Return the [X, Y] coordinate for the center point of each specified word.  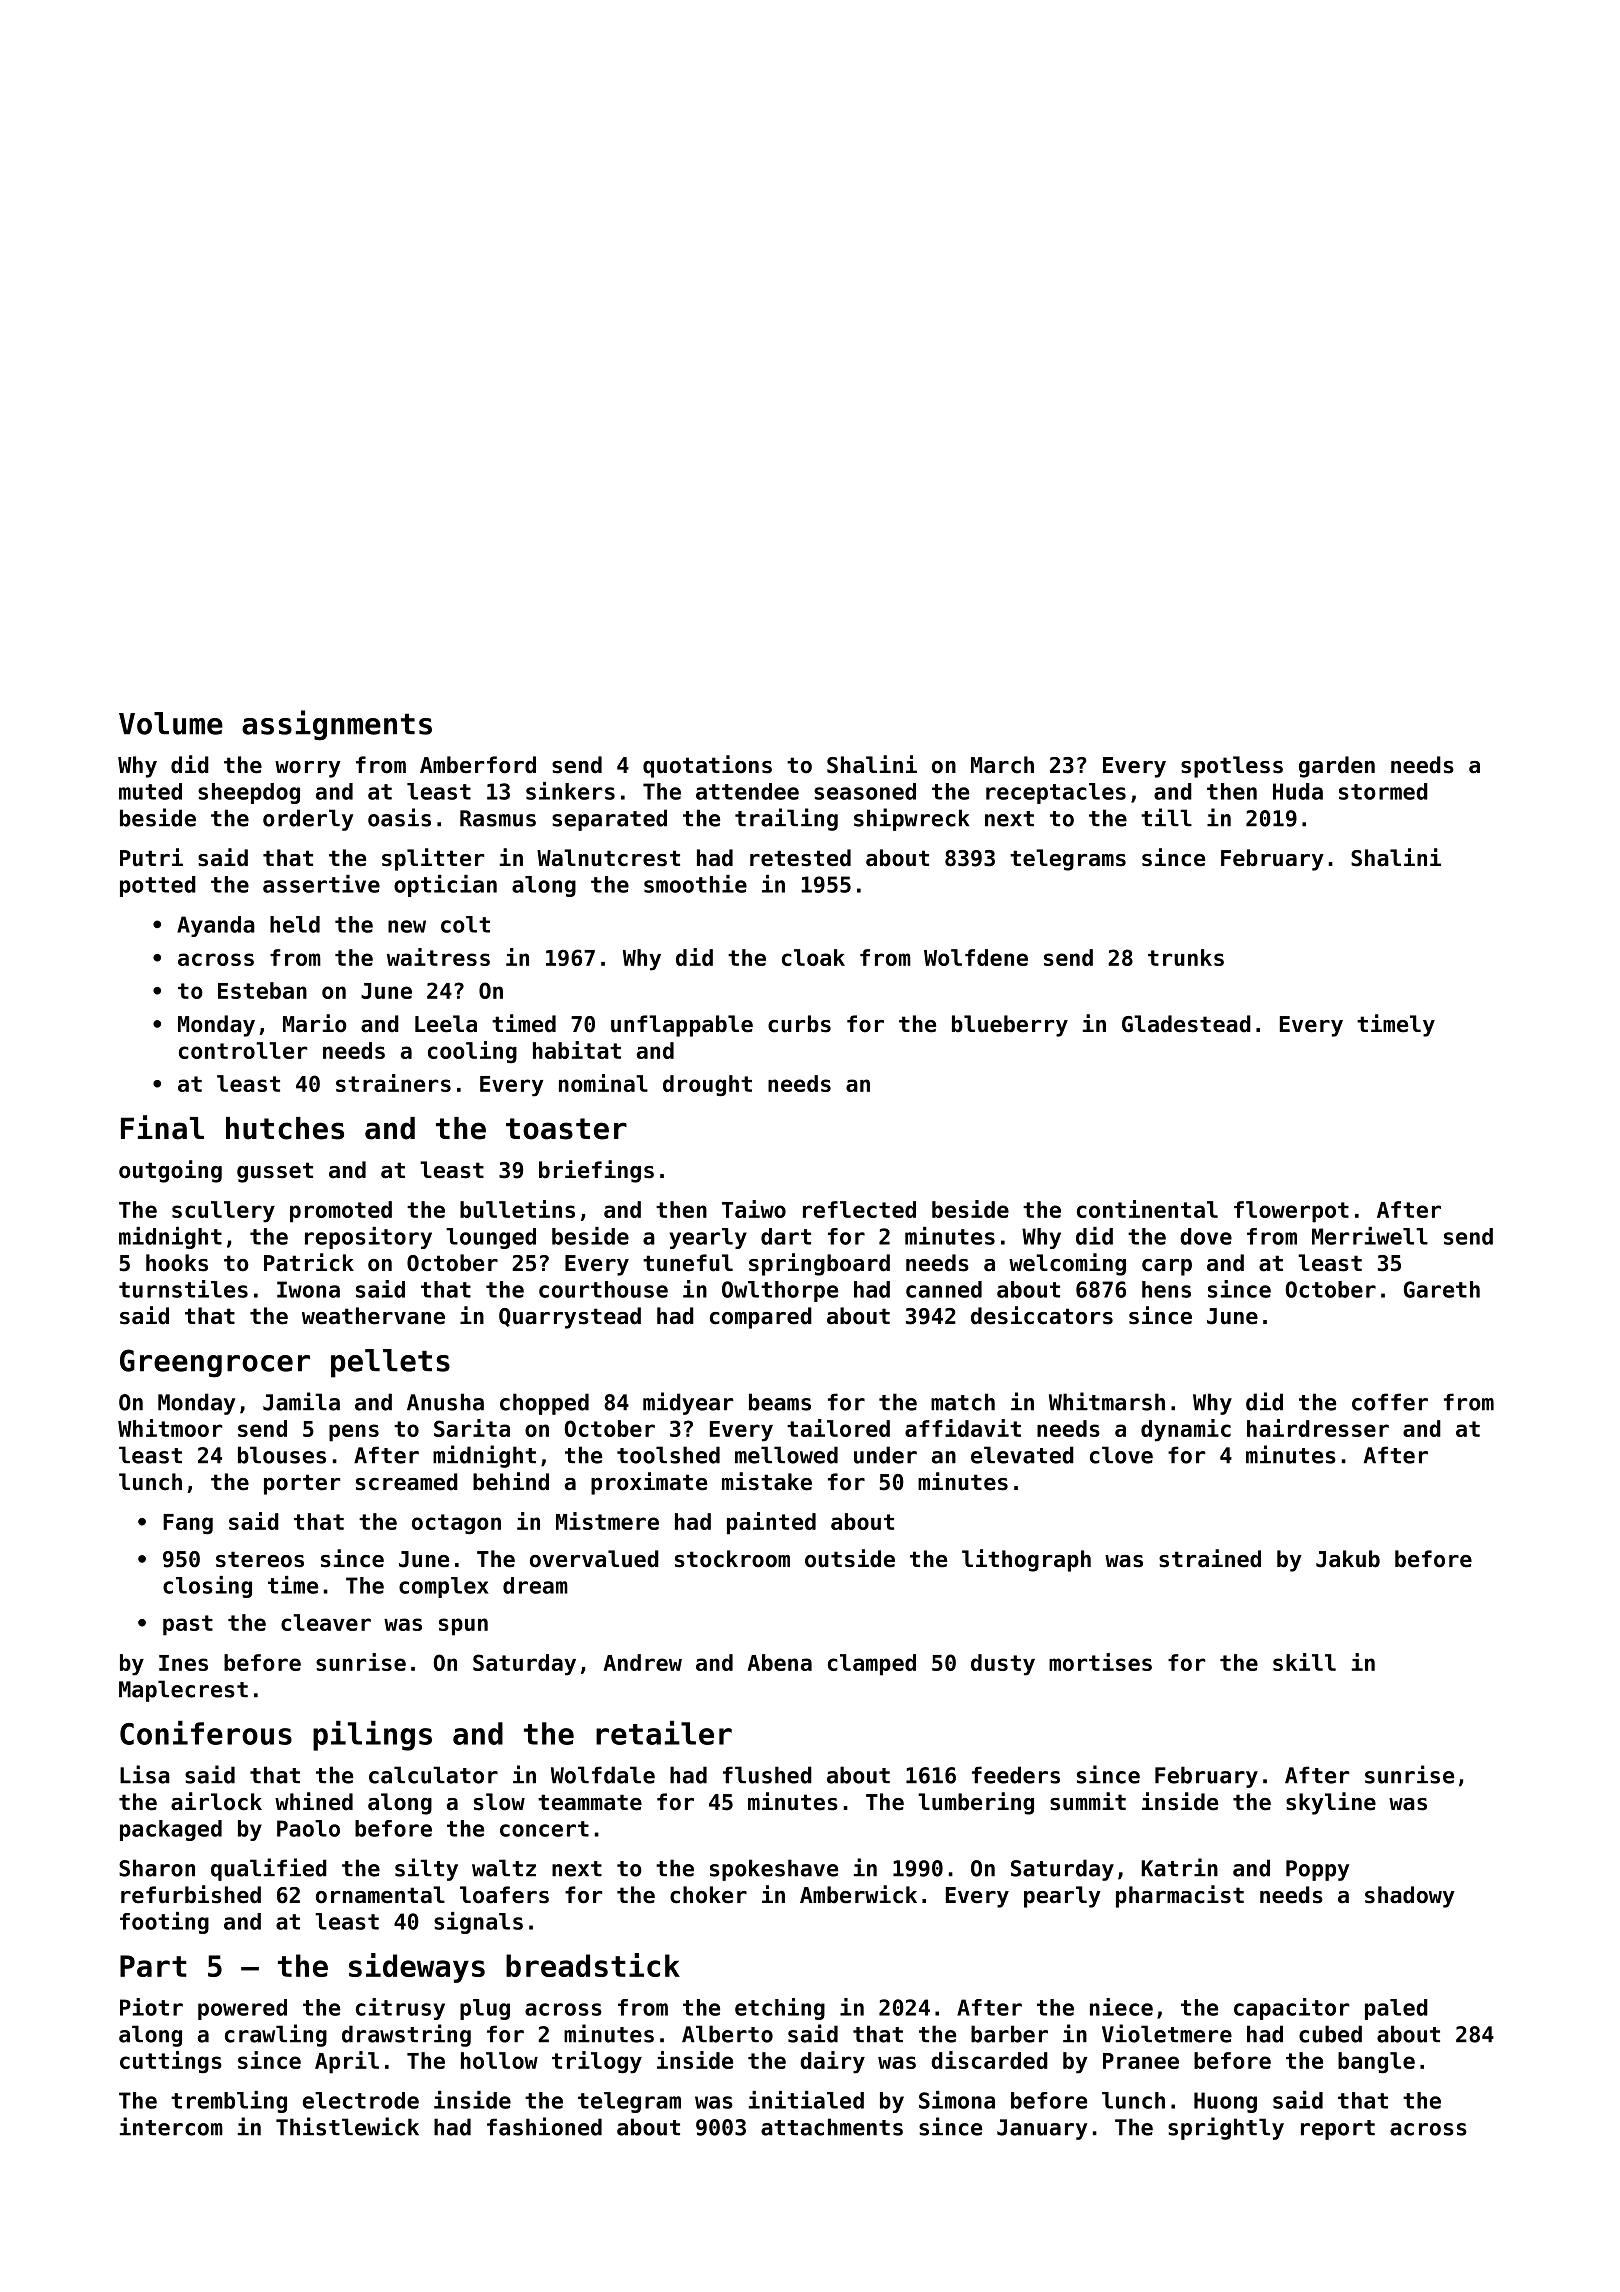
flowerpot [1291, 1212]
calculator [433, 1775]
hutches [285, 1128]
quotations [707, 766]
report [1338, 2130]
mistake [767, 1481]
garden [1337, 767]
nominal [603, 1083]
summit [1088, 1801]
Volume [171, 723]
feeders [1016, 1775]
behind [511, 1481]
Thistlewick [347, 2126]
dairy [832, 2062]
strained [1210, 1558]
